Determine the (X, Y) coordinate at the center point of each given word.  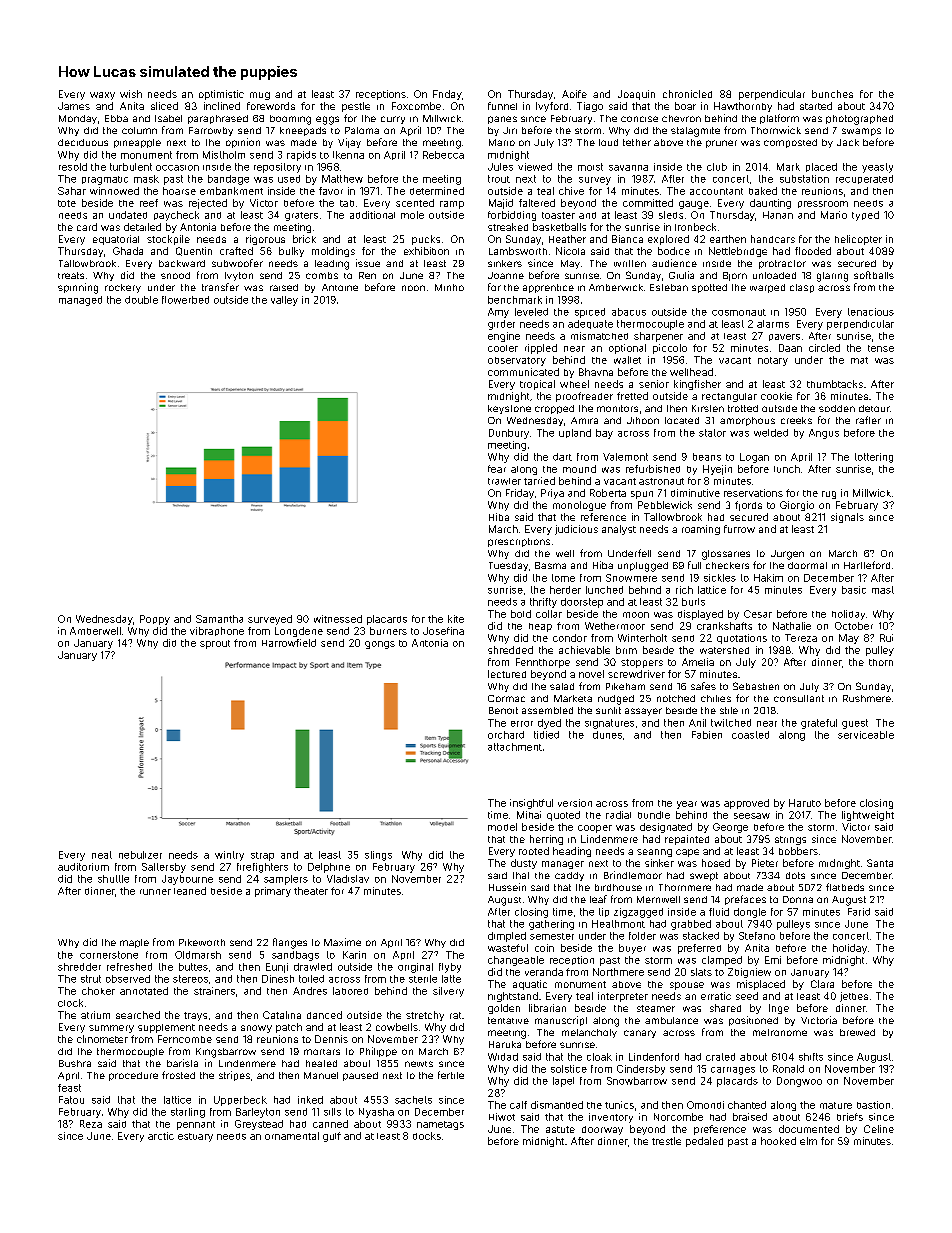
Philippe (378, 1052)
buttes (193, 967)
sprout (215, 644)
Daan (790, 348)
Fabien (707, 735)
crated (720, 1057)
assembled (547, 710)
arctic (161, 1136)
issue (368, 263)
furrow (739, 529)
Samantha (219, 619)
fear (497, 469)
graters (301, 216)
